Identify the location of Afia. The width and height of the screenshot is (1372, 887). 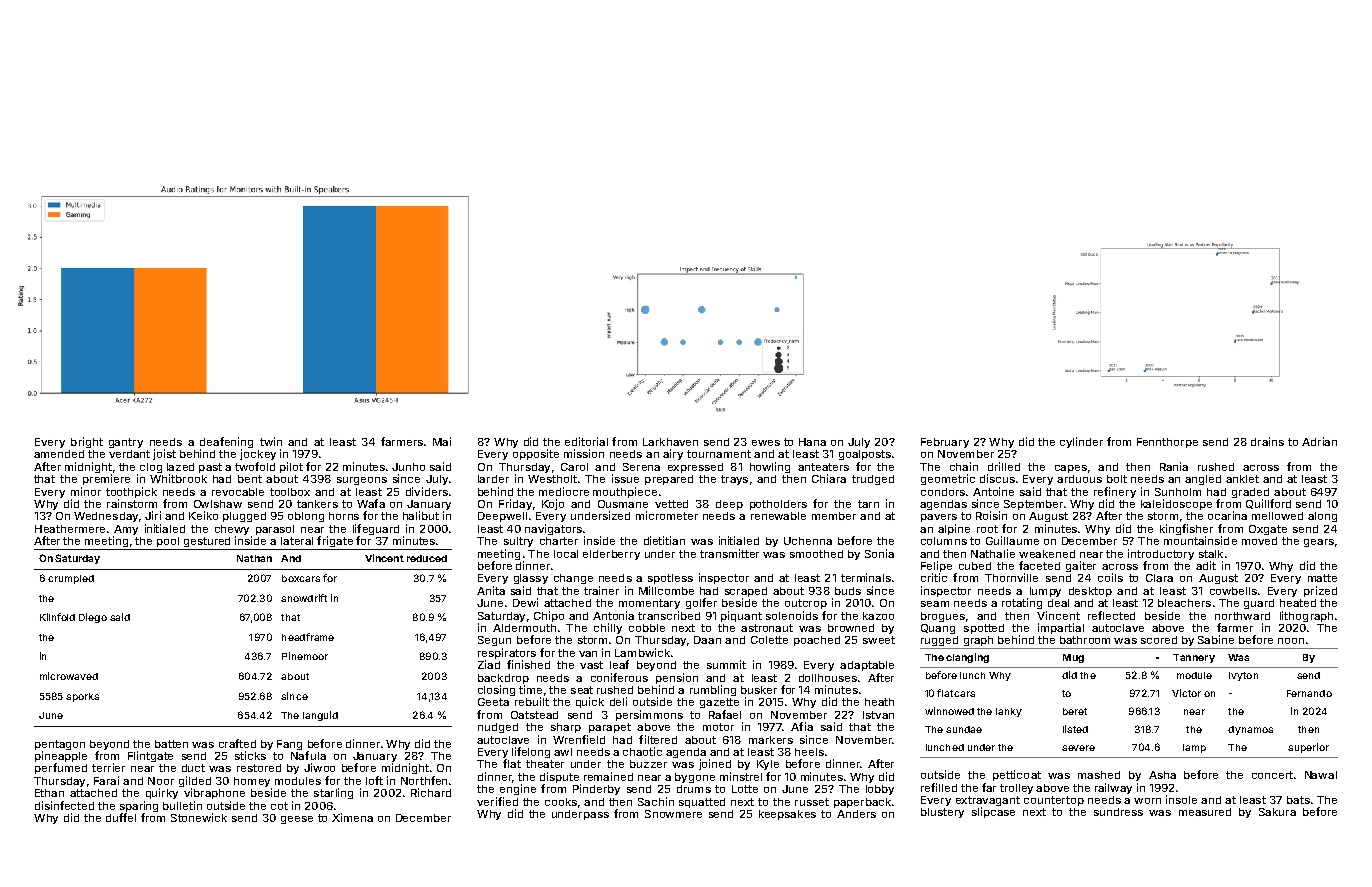
(802, 726).
